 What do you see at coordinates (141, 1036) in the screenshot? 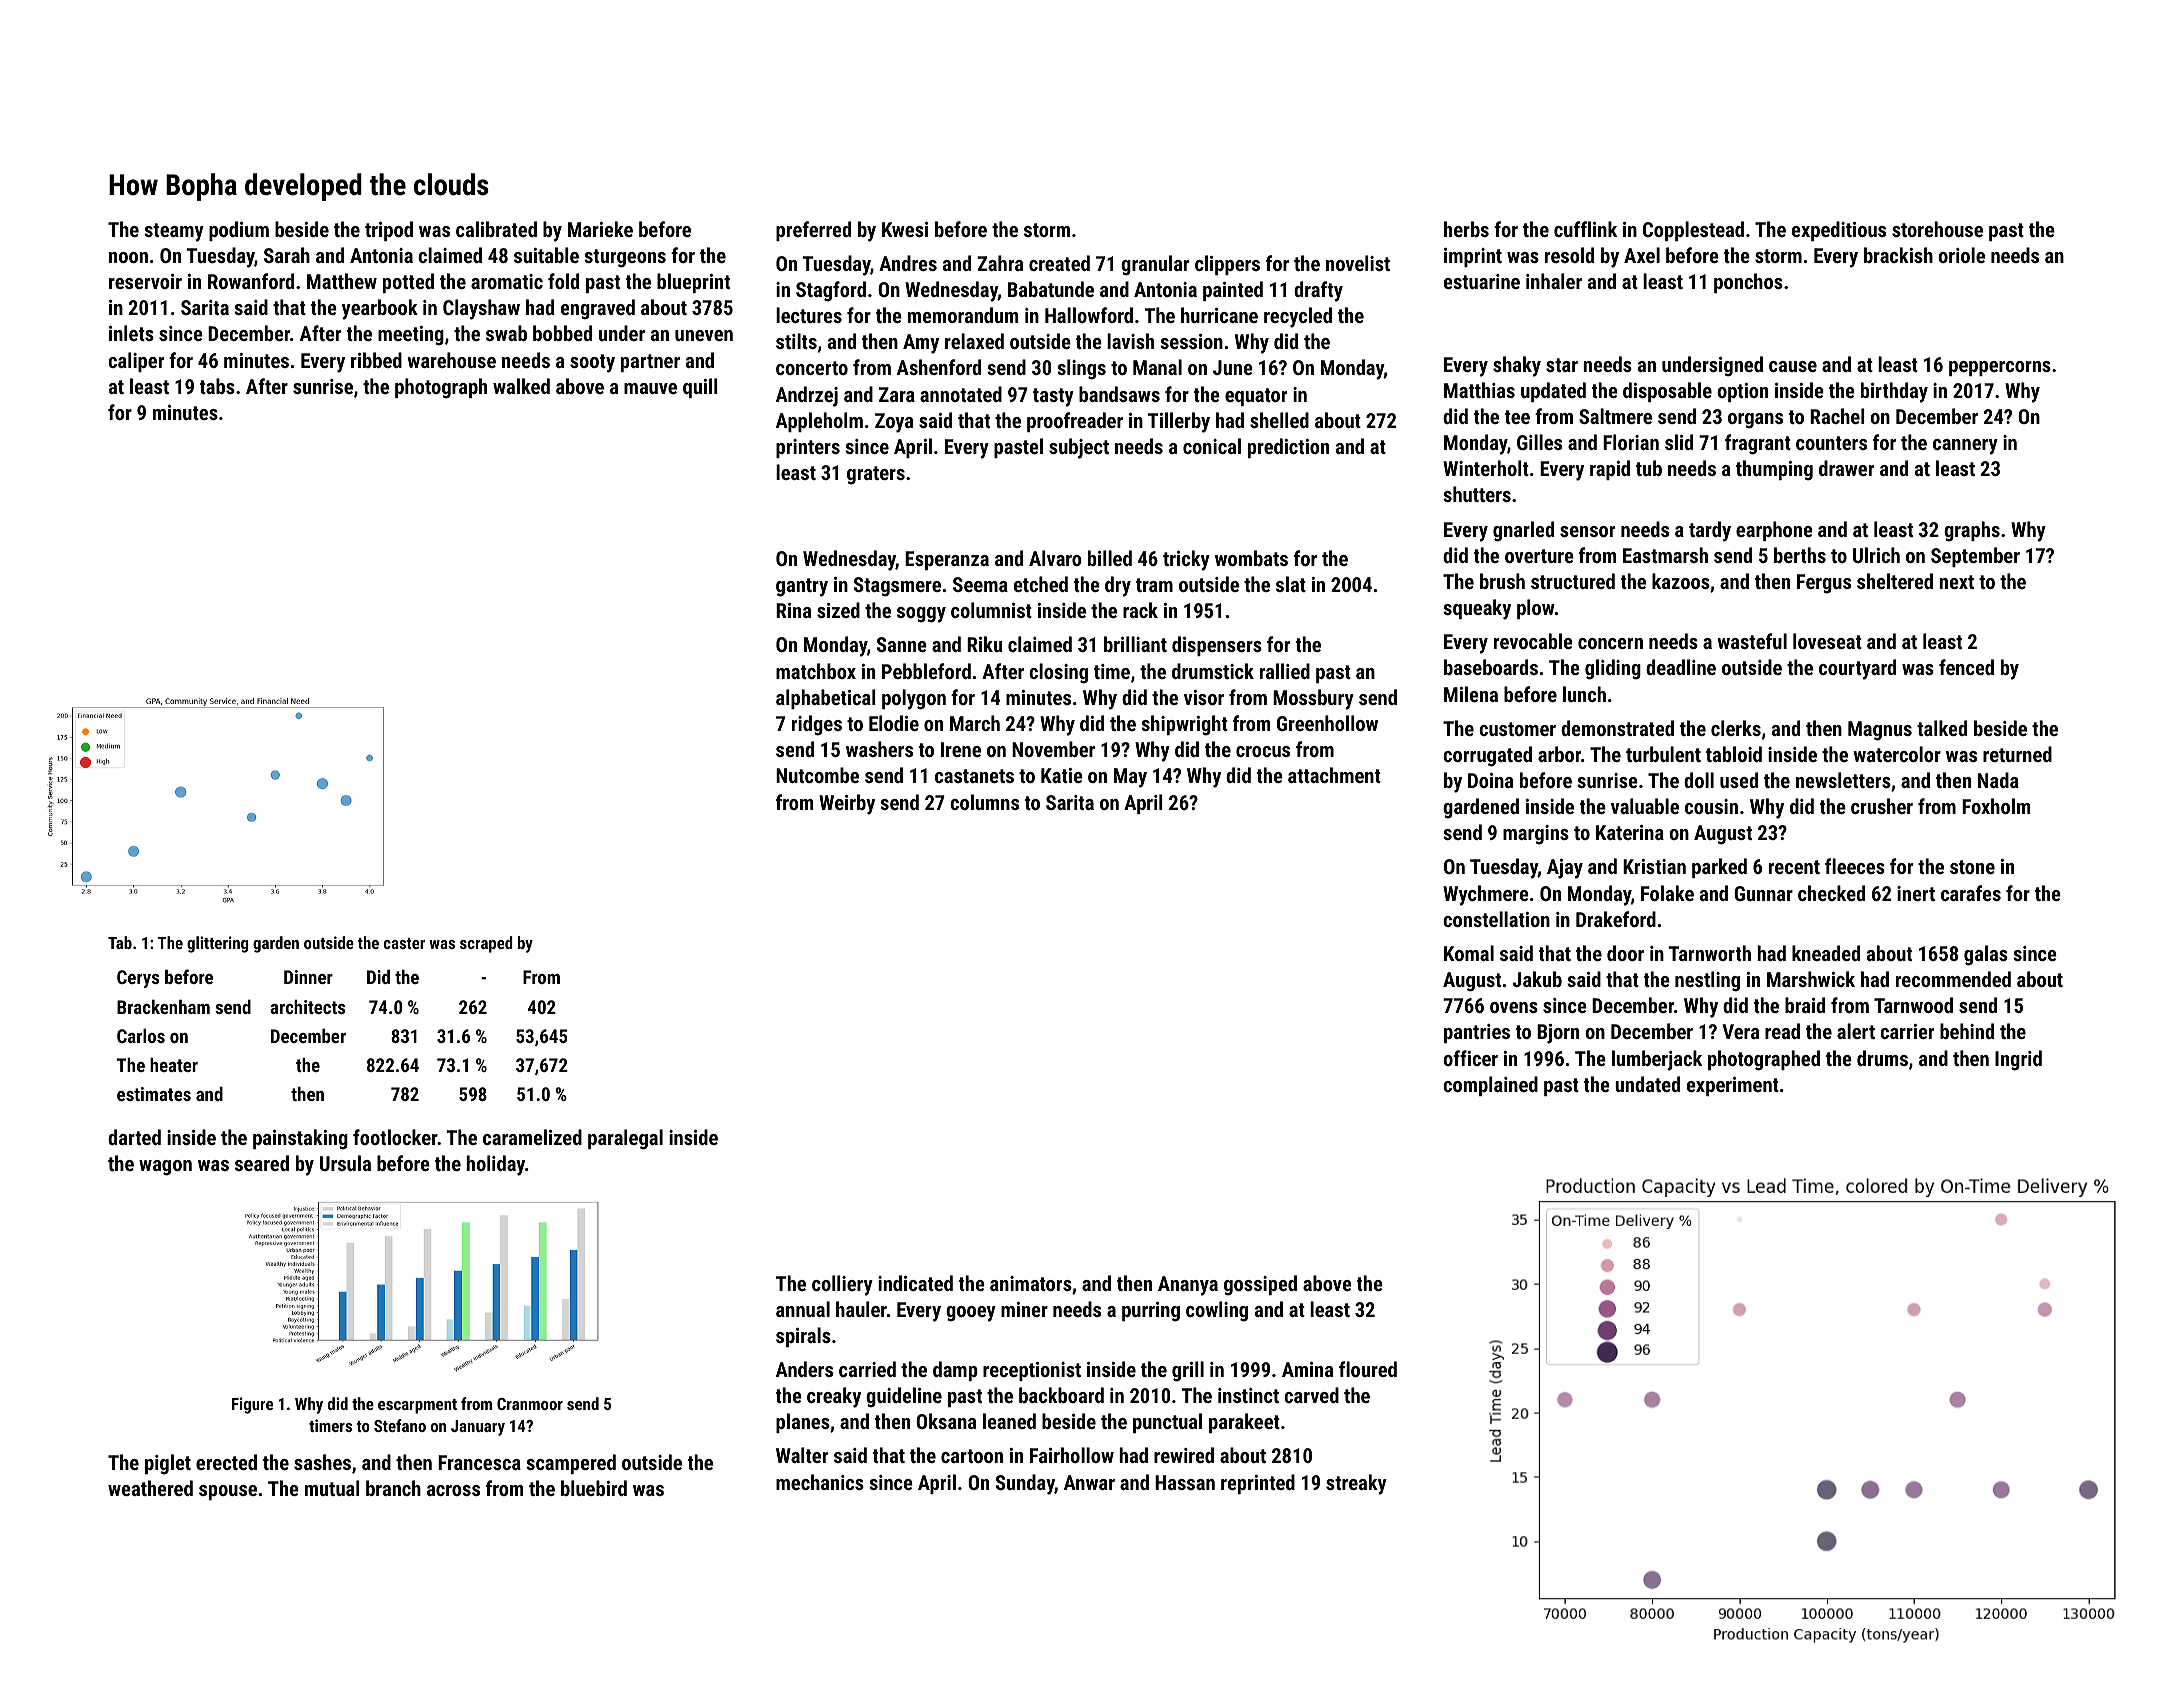
I see `Carlos` at bounding box center [141, 1036].
